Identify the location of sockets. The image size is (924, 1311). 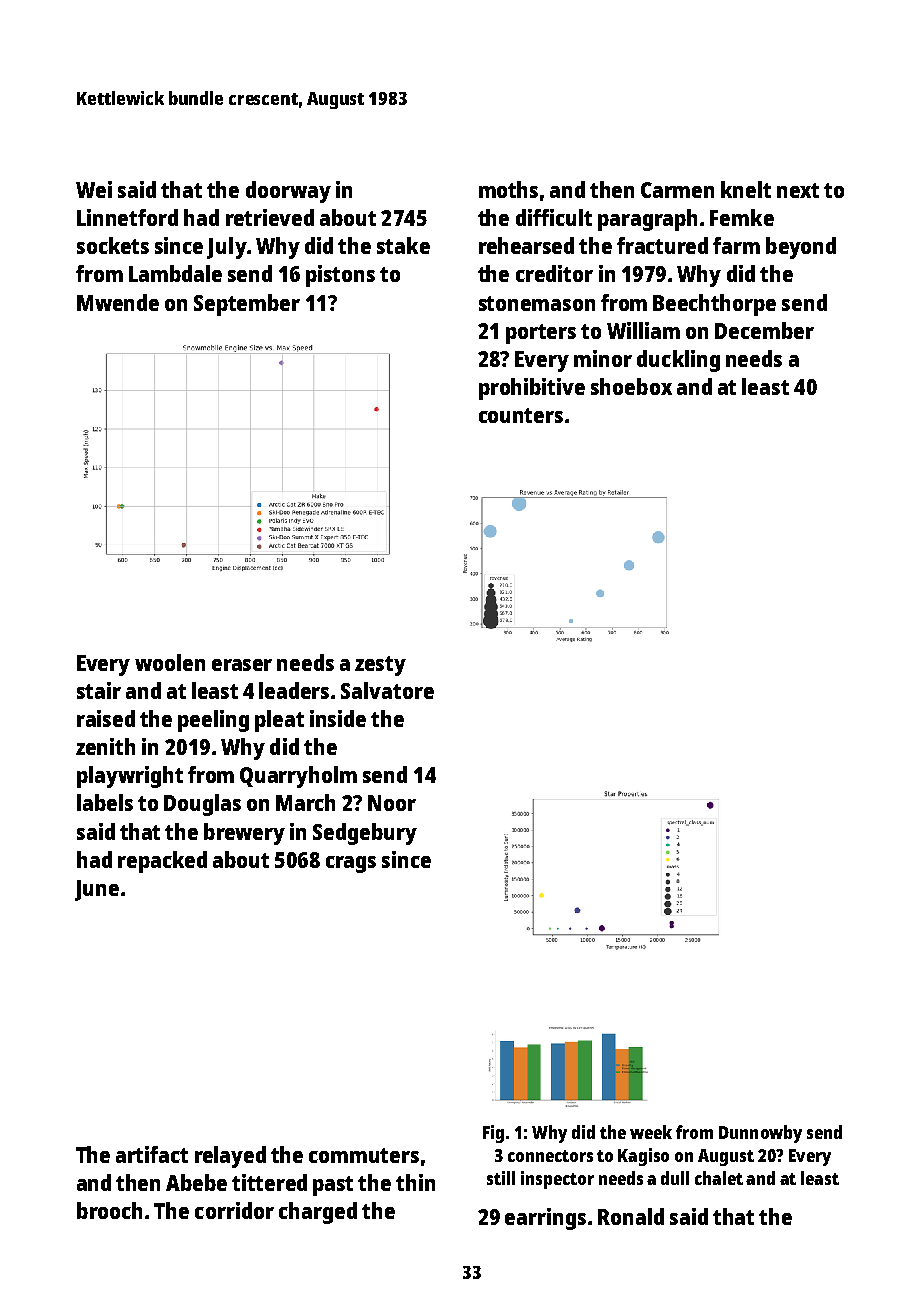
(113, 245).
